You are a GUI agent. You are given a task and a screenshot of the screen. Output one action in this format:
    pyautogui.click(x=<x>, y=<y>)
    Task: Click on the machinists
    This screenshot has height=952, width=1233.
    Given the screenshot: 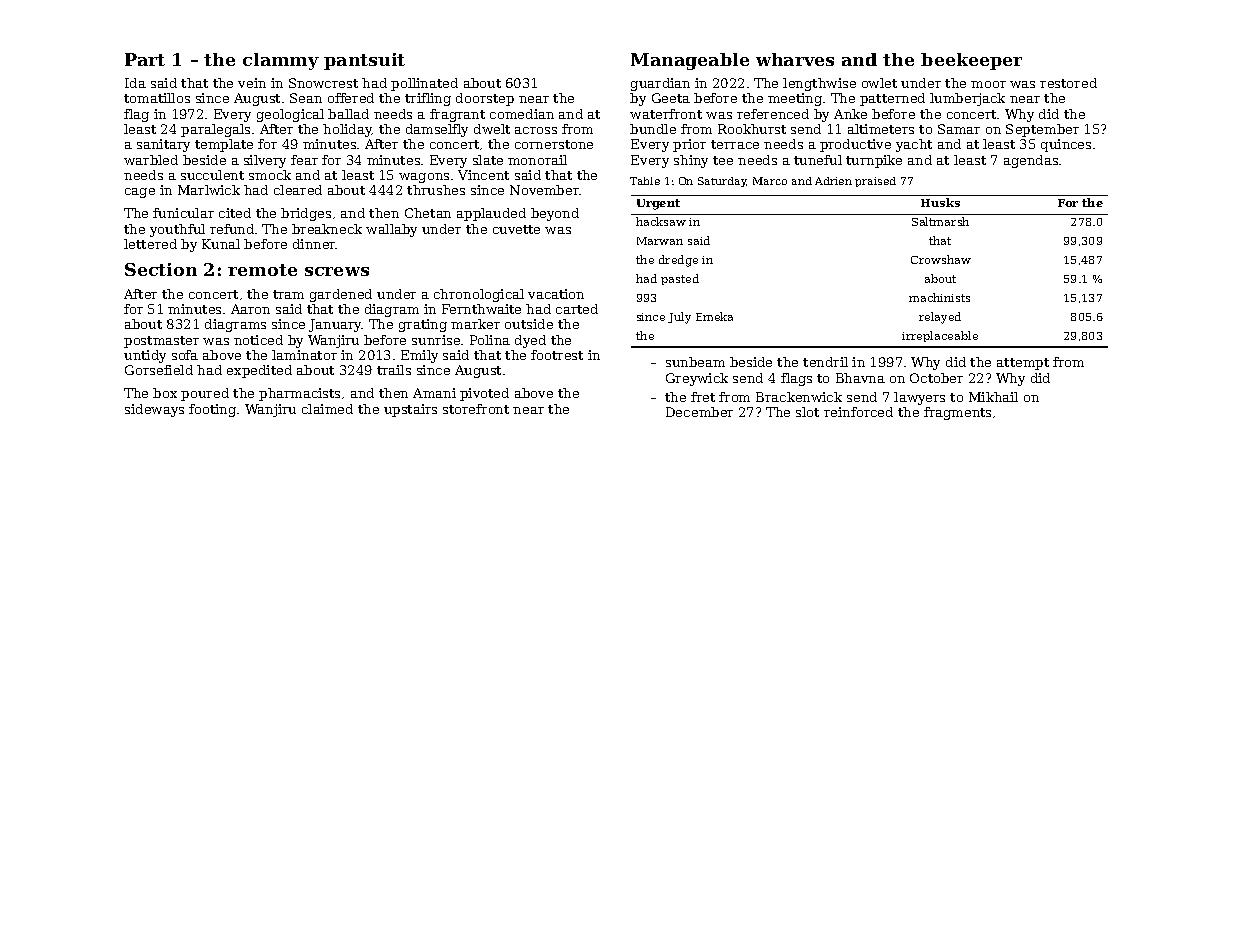 What is the action you would take?
    pyautogui.click(x=939, y=297)
